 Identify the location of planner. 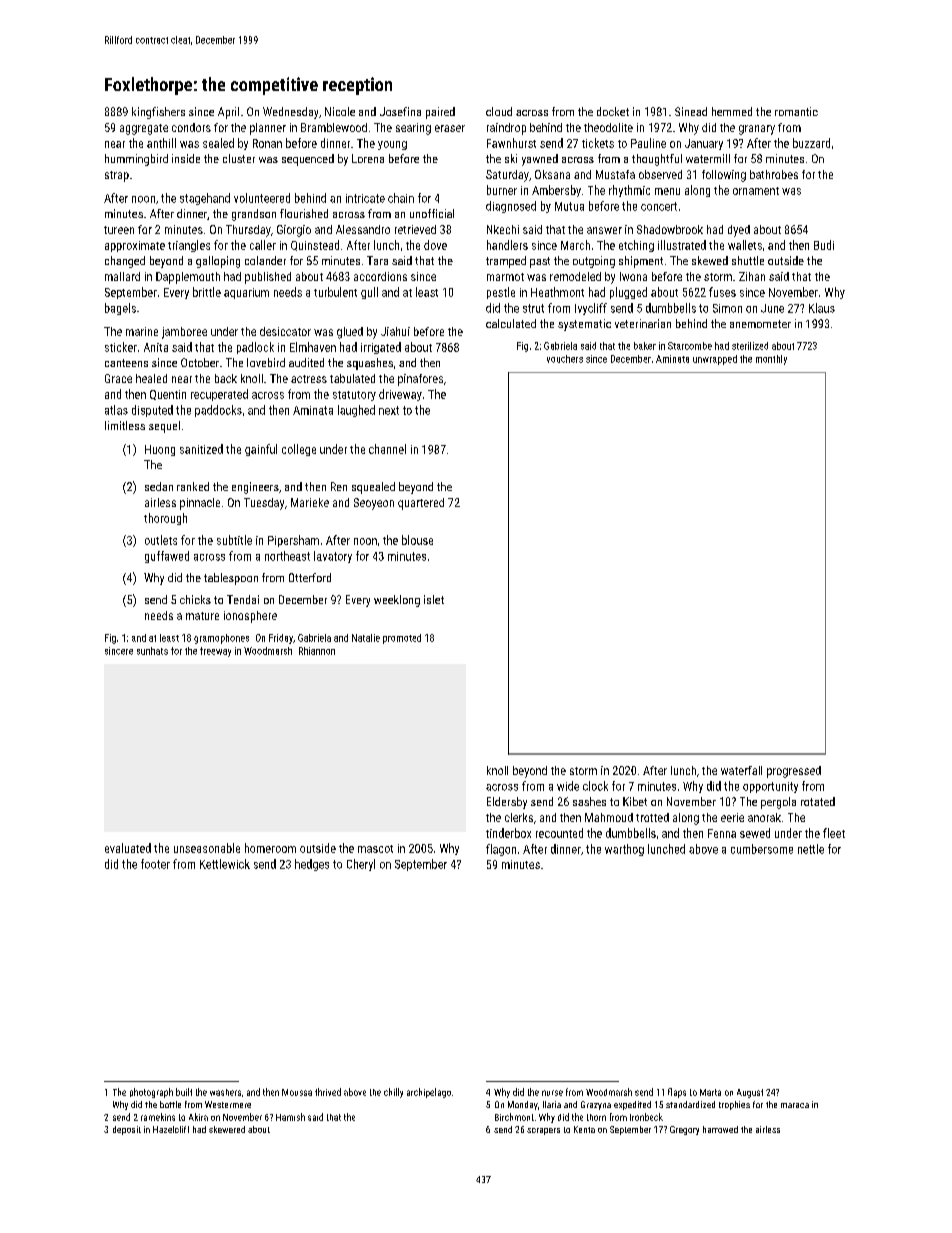
(268, 129).
